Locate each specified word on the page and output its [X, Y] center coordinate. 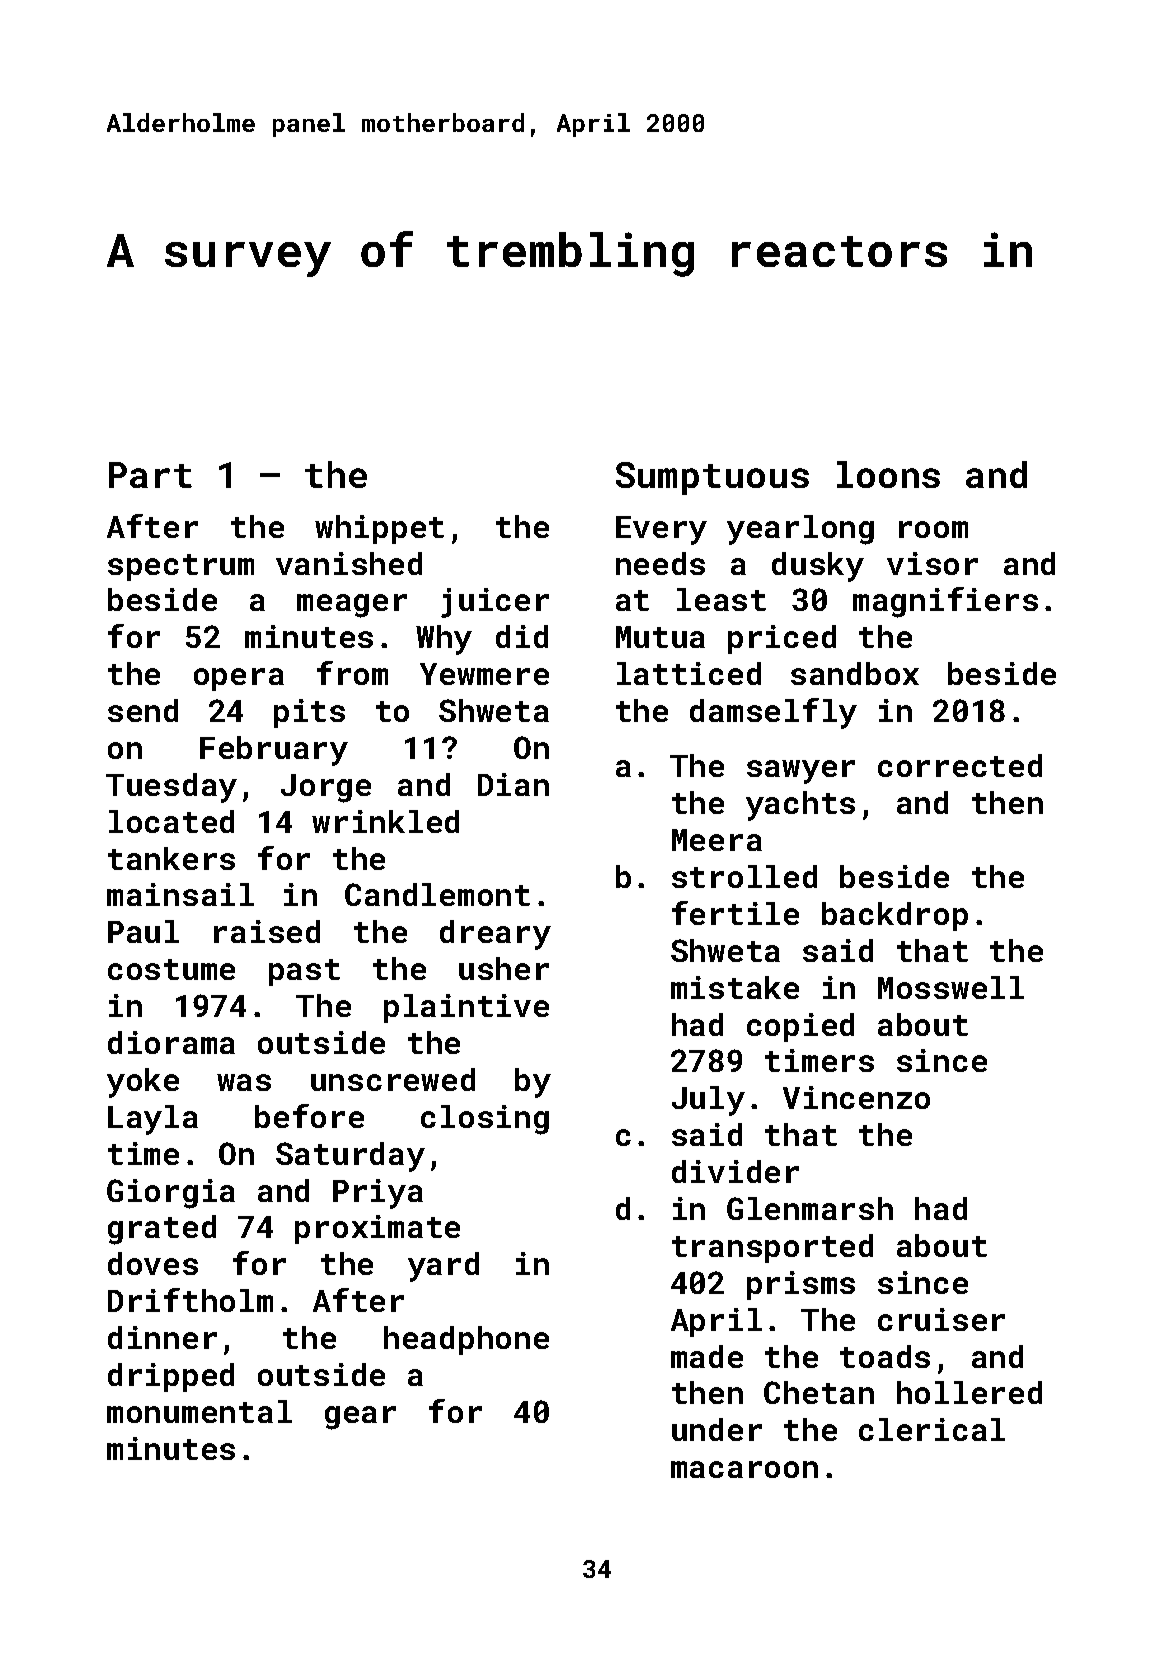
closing [485, 1120]
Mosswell [951, 987]
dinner [162, 1337]
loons [888, 474]
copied [800, 1027]
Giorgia [171, 1194]
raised [267, 931]
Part [150, 475]
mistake [735, 987]
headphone [466, 1340]
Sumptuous [712, 478]
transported [772, 1248]
